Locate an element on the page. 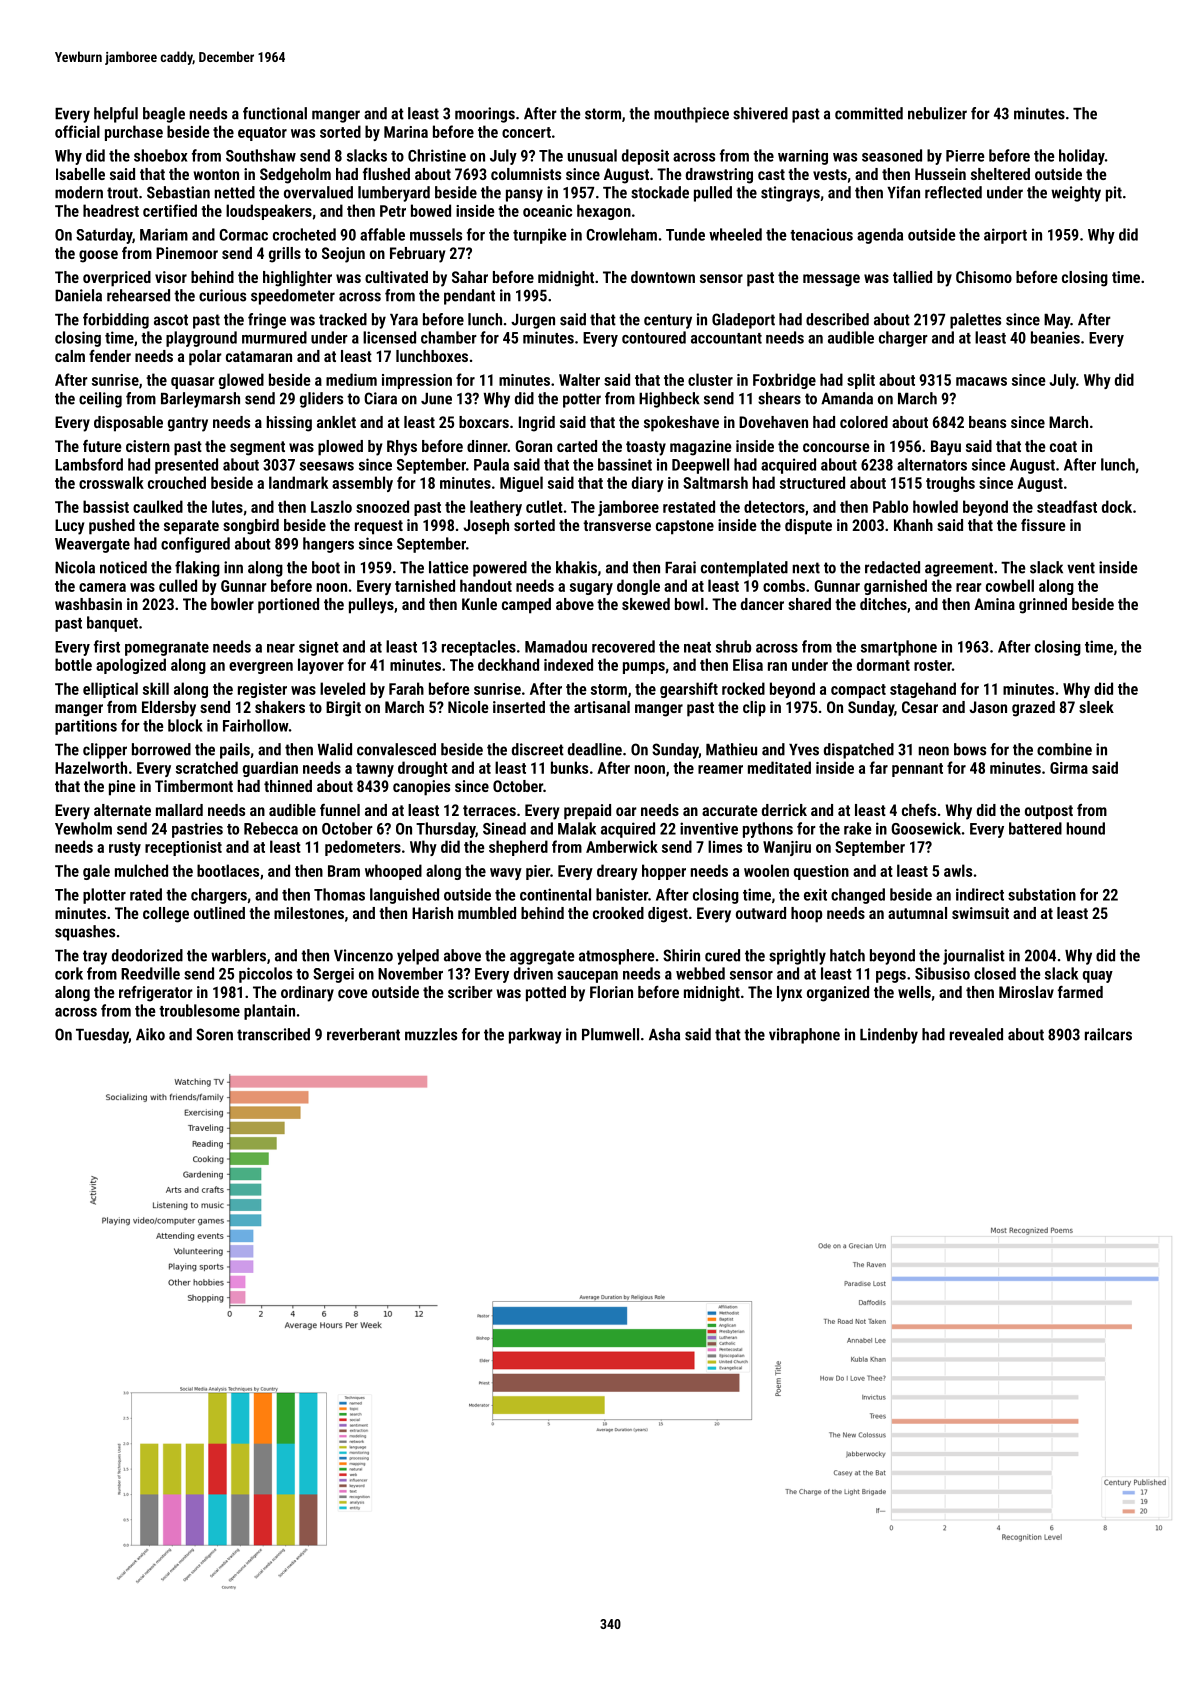 This image has width=1200, height=1697. Wanjiru is located at coordinates (787, 848).
